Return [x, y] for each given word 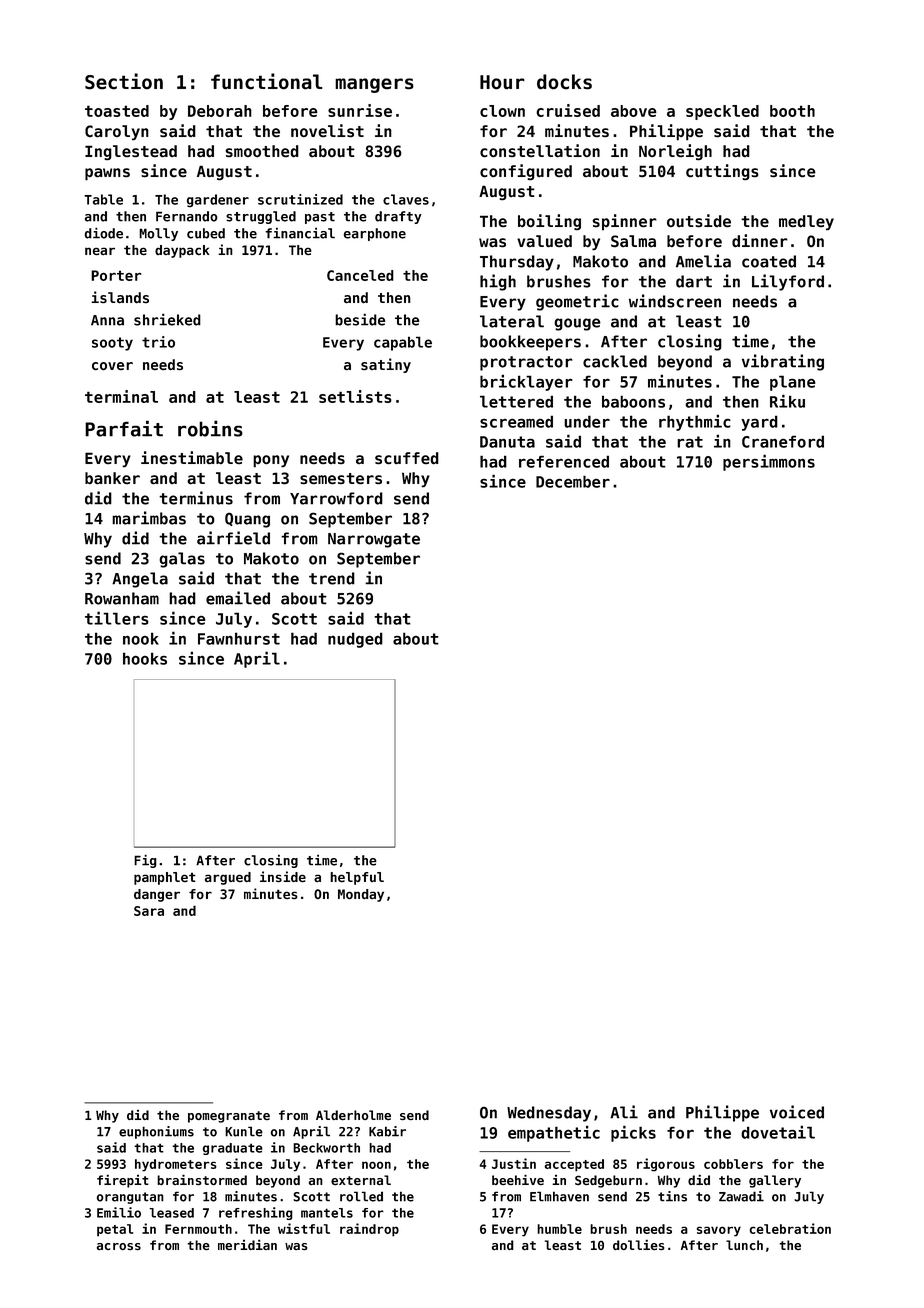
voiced [797, 1112]
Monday [361, 895]
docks [564, 82]
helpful [357, 878]
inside [283, 876]
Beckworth [326, 1148]
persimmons [769, 462]
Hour [502, 82]
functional [266, 81]
